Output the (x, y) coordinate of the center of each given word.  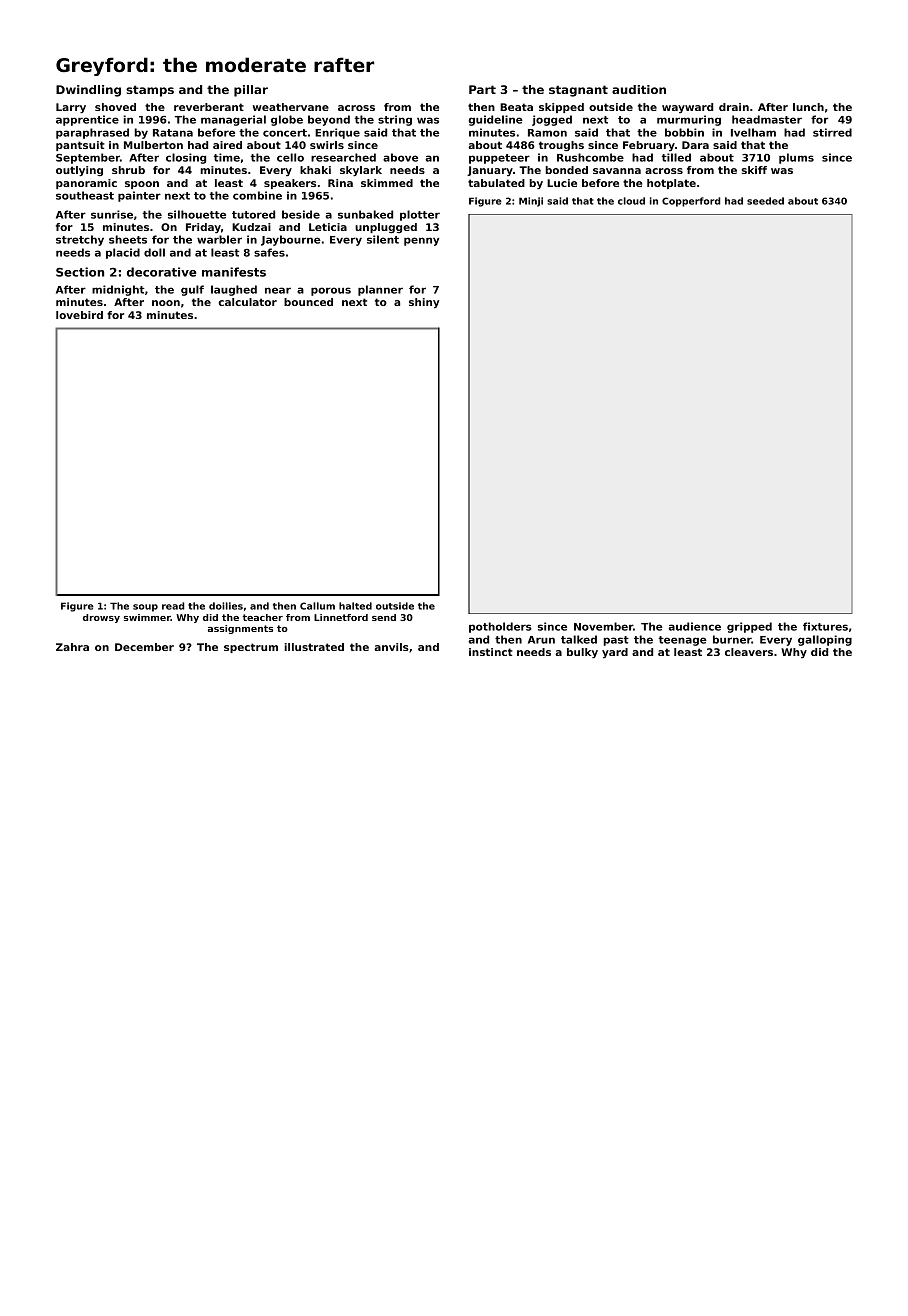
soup (145, 608)
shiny (424, 303)
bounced (308, 302)
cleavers (749, 652)
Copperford (691, 202)
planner (380, 290)
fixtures (825, 626)
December (144, 647)
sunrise (112, 214)
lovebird (79, 315)
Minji (531, 202)
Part (482, 89)
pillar (251, 91)
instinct (491, 652)
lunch (808, 107)
